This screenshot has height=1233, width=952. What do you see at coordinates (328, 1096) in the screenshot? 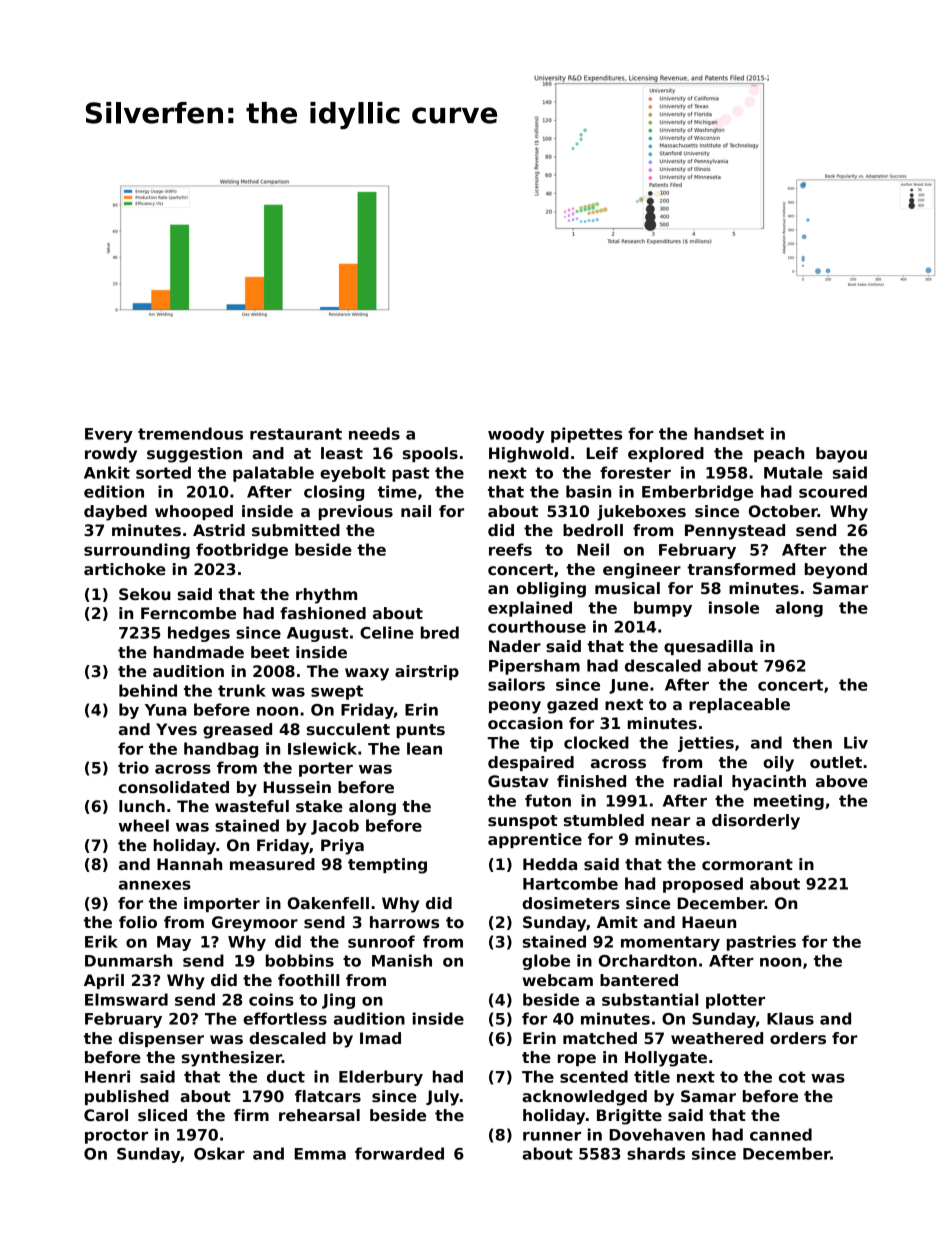
I see `flatcars` at bounding box center [328, 1096].
